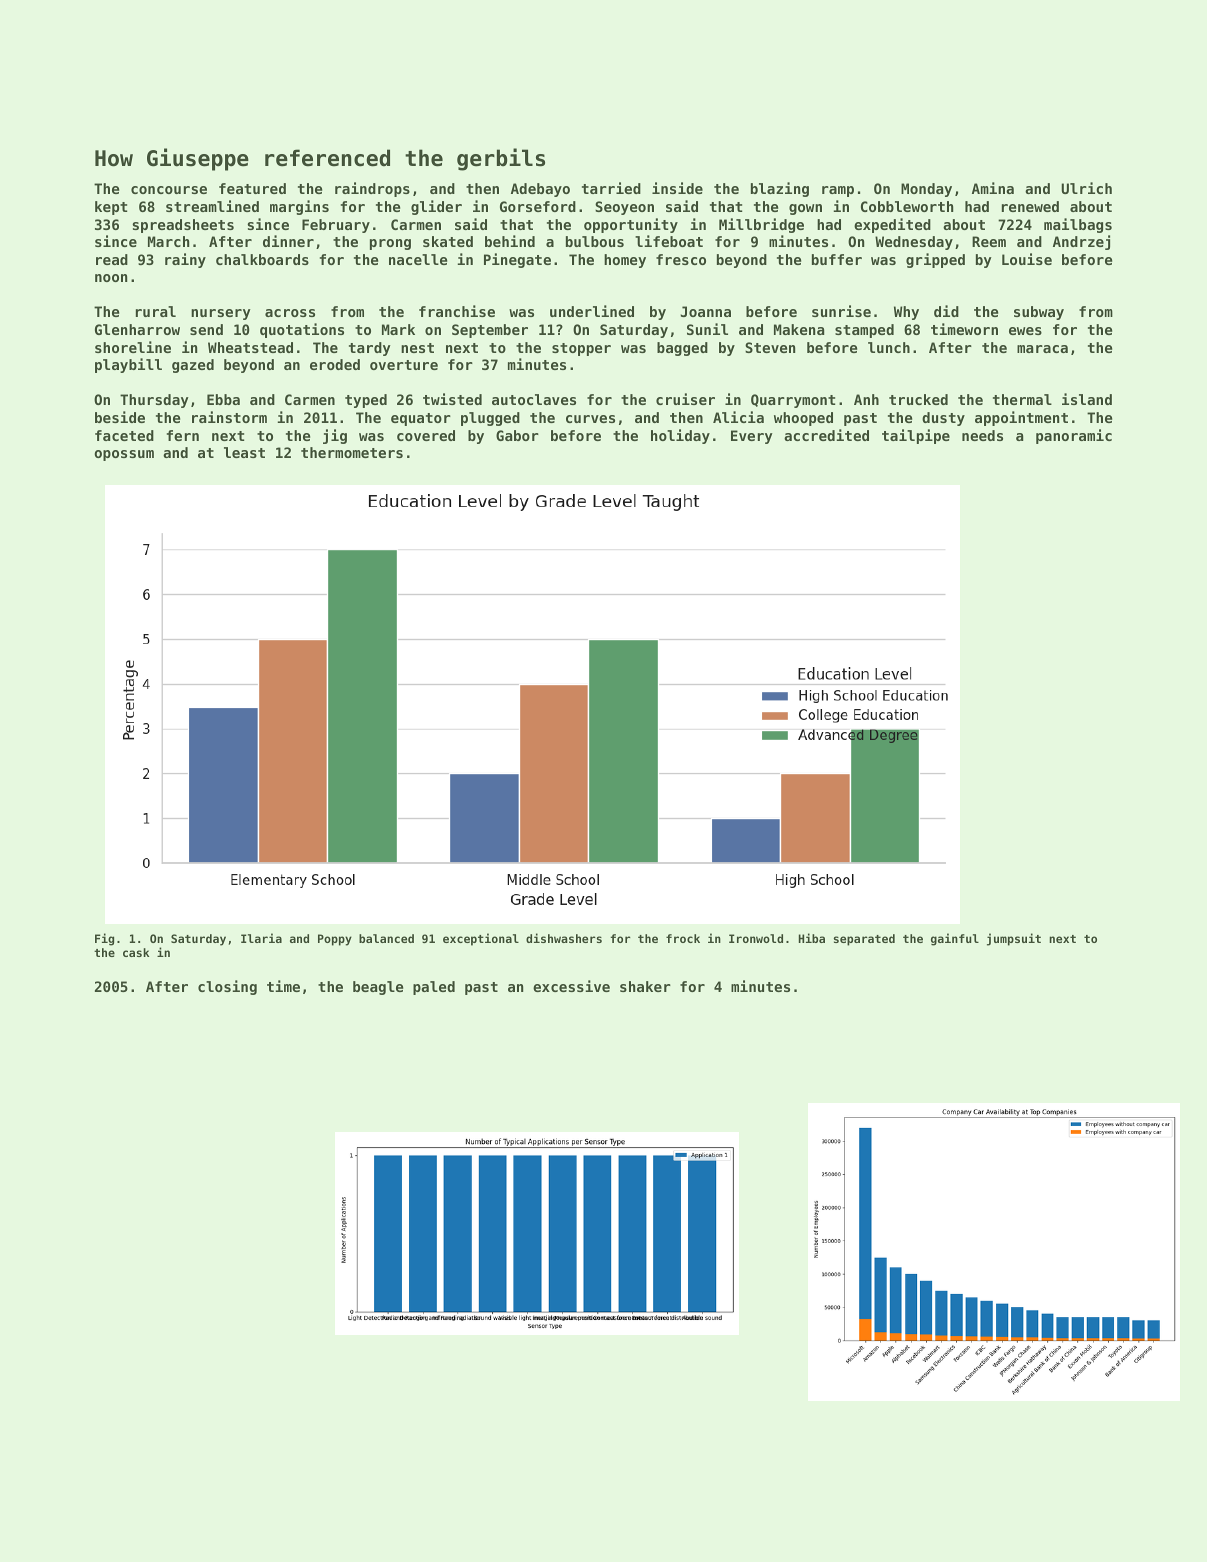 This document has height=1562, width=1207. What do you see at coordinates (864, 940) in the document?
I see `separated` at bounding box center [864, 940].
